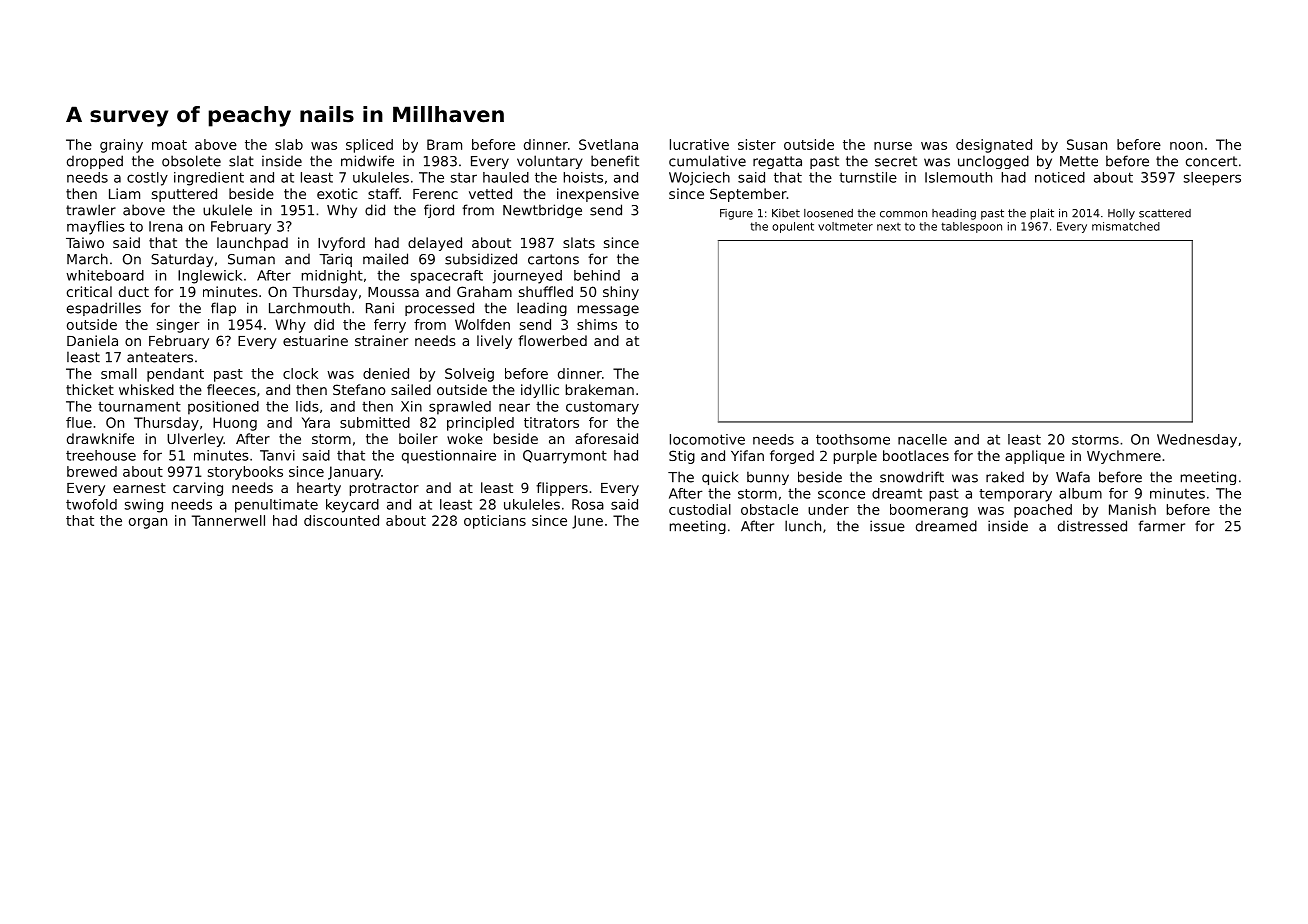  Describe the element at coordinates (736, 214) in the page. I see `Figure` at that location.
